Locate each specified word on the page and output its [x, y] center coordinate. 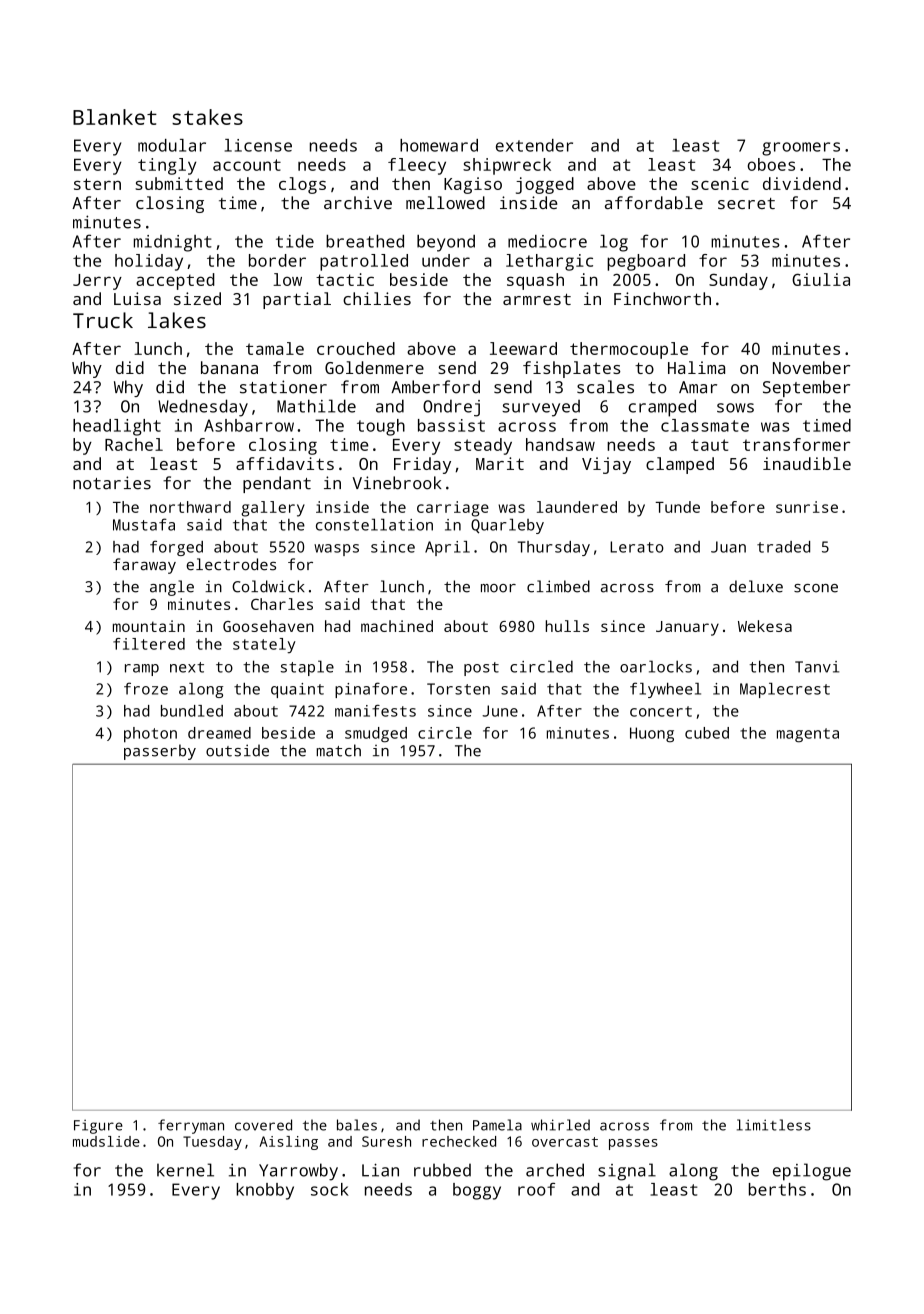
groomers [801, 149]
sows [735, 408]
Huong [652, 735]
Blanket [115, 117]
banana [229, 367]
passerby [160, 752]
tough [381, 427]
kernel [185, 1170]
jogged [545, 185]
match [339, 750]
